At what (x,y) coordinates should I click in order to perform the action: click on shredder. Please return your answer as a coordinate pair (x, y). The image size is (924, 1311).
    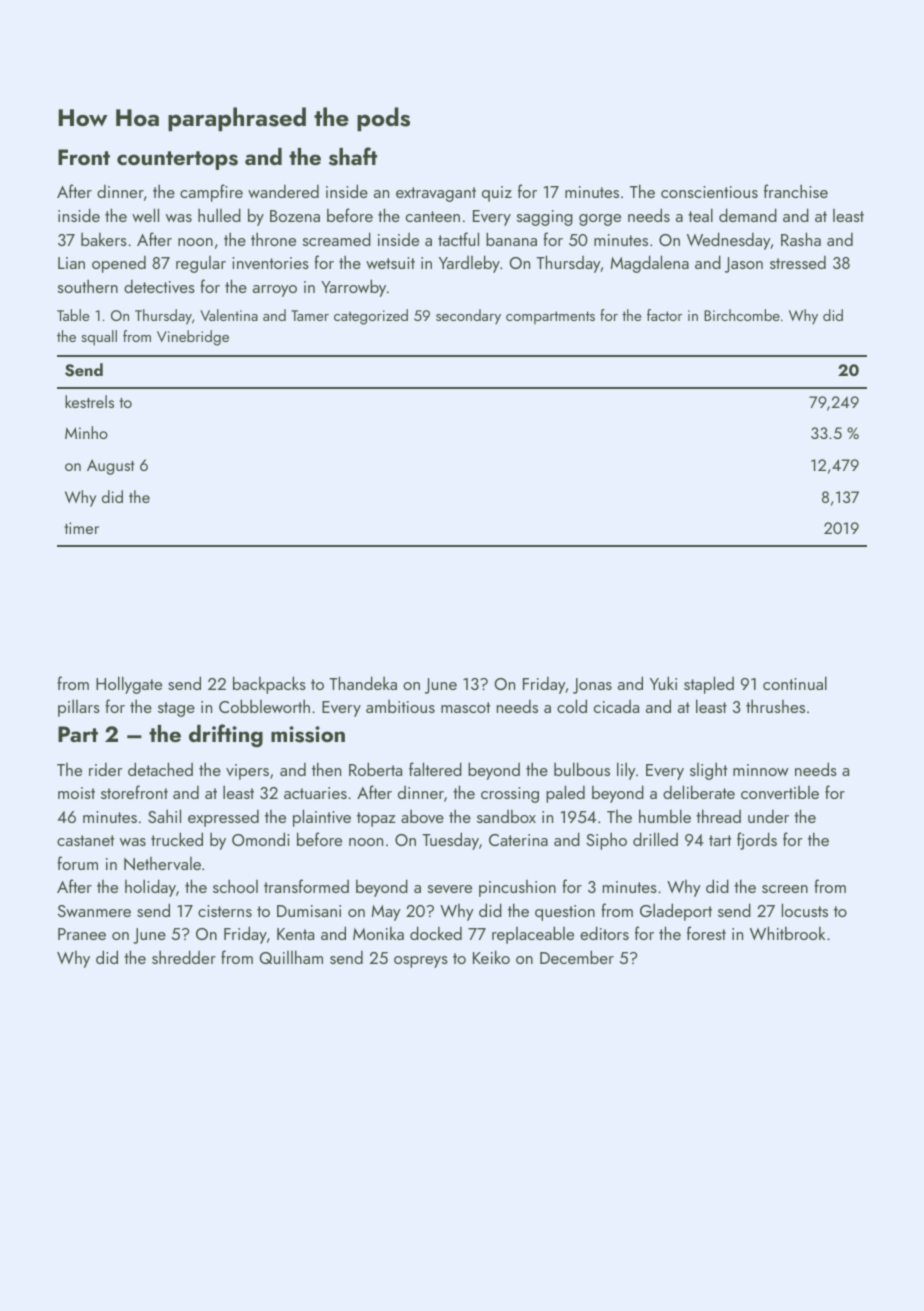
    Looking at the image, I should click on (184, 957).
